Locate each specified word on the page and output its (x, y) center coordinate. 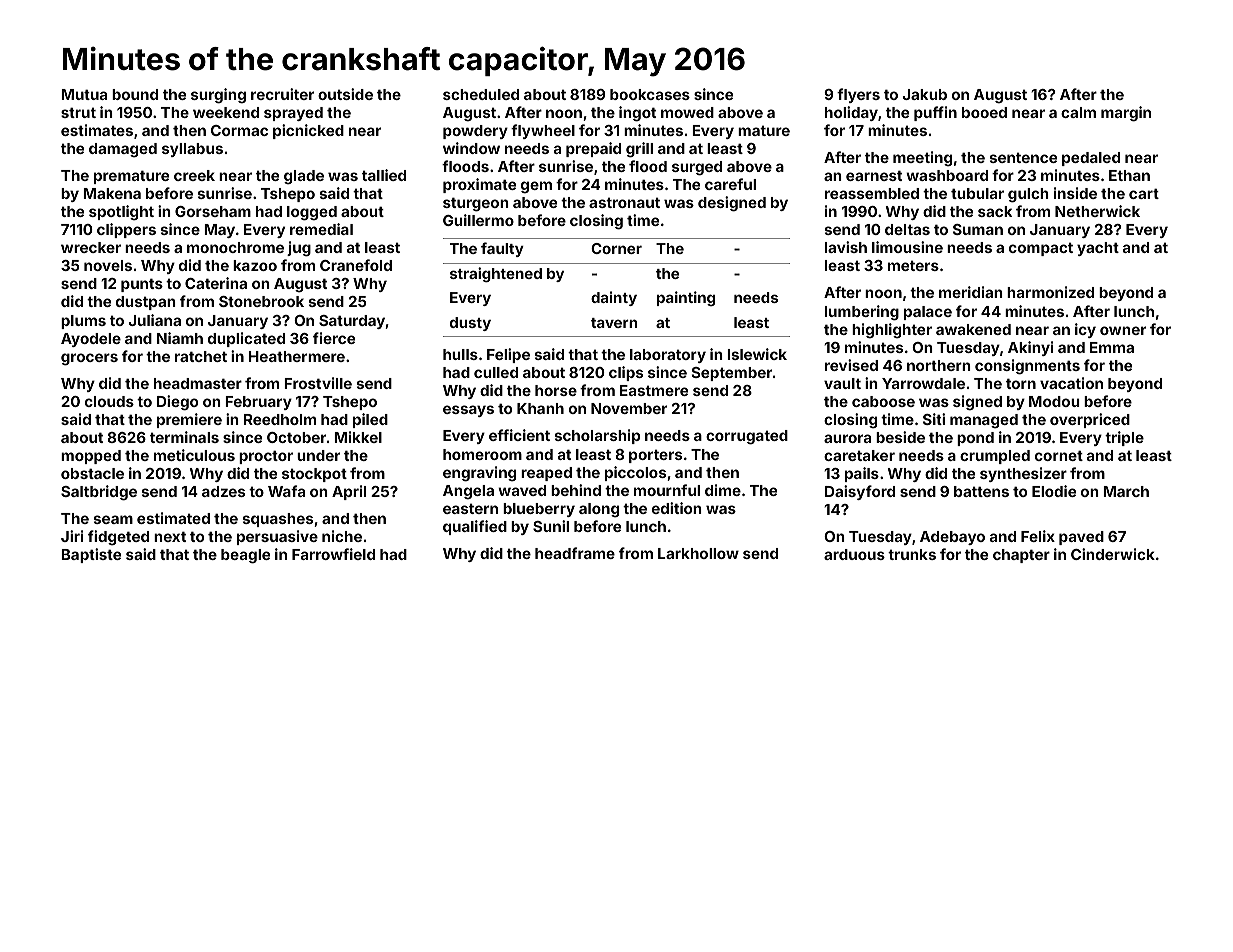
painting (686, 298)
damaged (123, 150)
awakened (973, 329)
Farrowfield (333, 554)
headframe (575, 553)
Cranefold (356, 265)
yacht (1098, 249)
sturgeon (476, 204)
